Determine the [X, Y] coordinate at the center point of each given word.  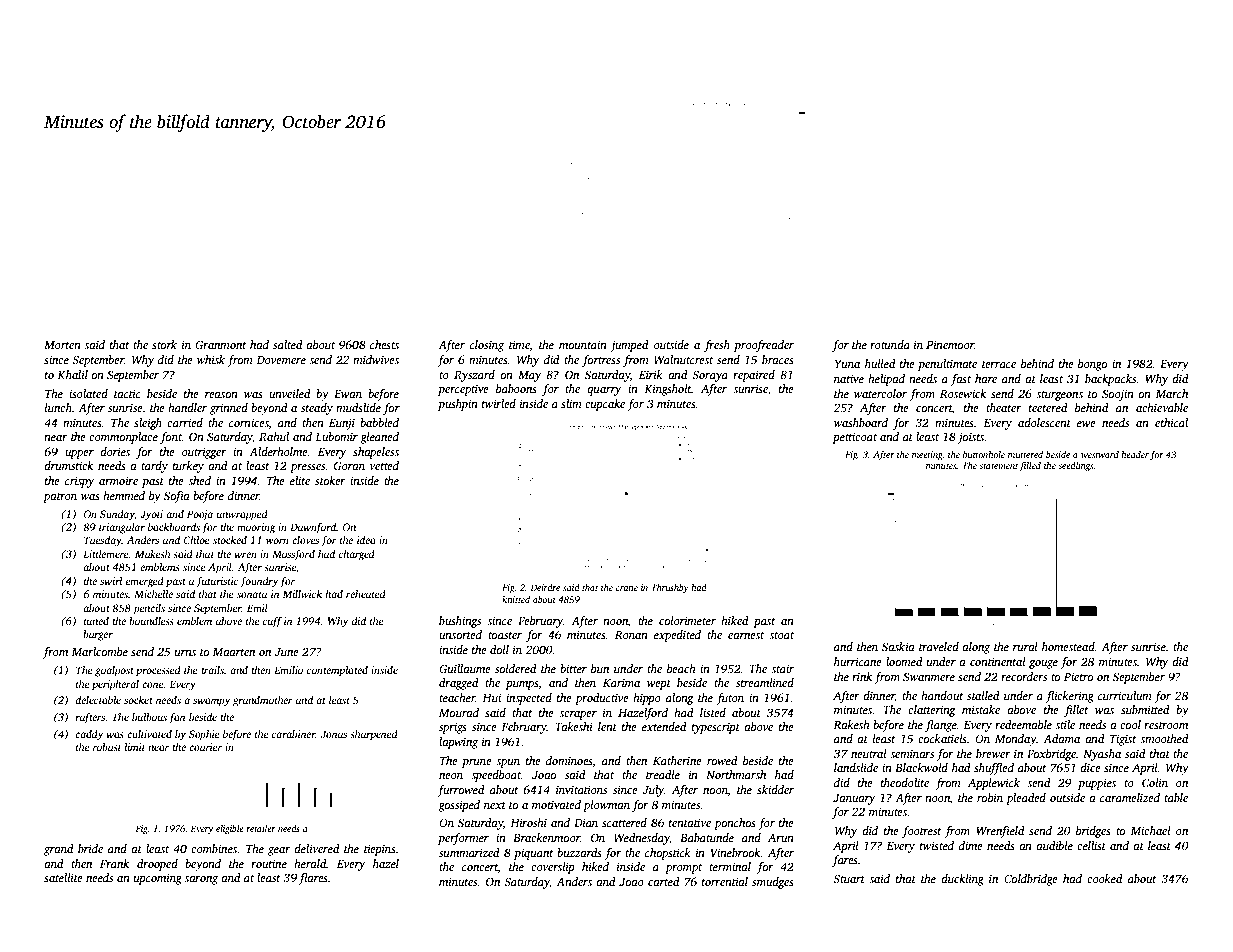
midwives [376, 359]
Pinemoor [950, 344]
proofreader [764, 346]
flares [313, 879]
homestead [1068, 646]
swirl [111, 581]
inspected [529, 699]
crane [627, 588]
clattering [932, 711]
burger [98, 635]
